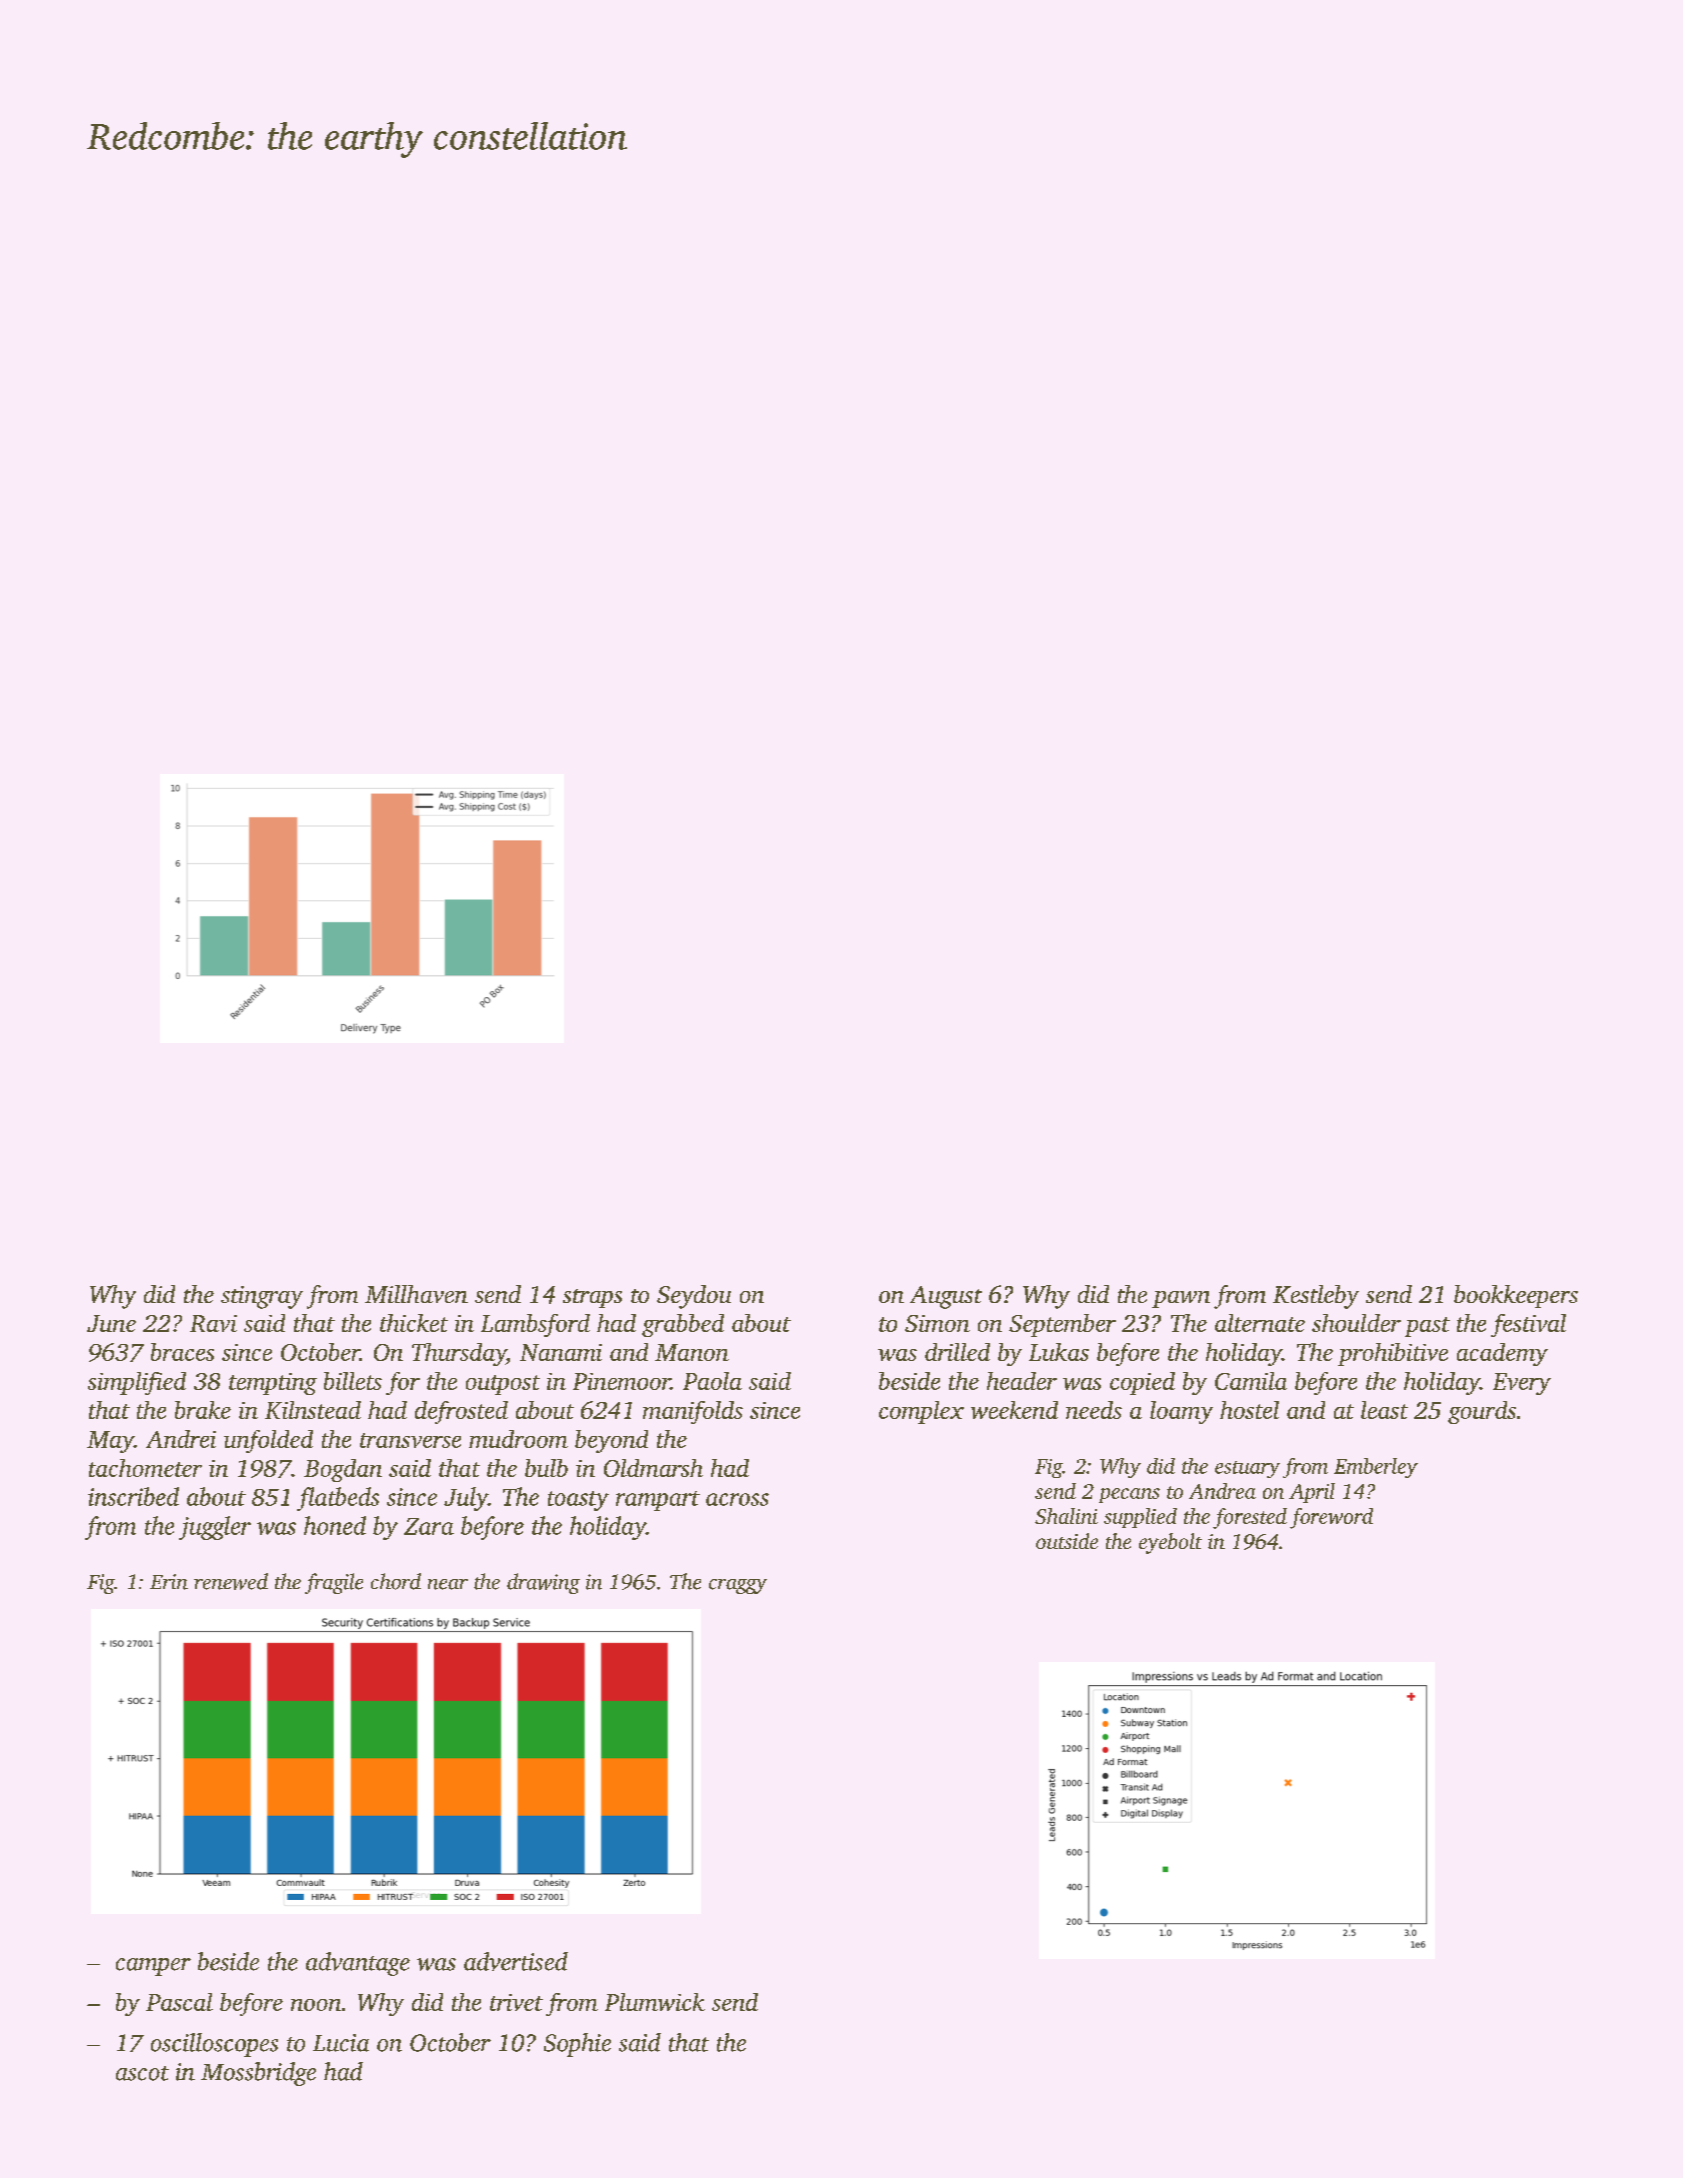  What do you see at coordinates (1170, 1543) in the image?
I see `eyebolt` at bounding box center [1170, 1543].
